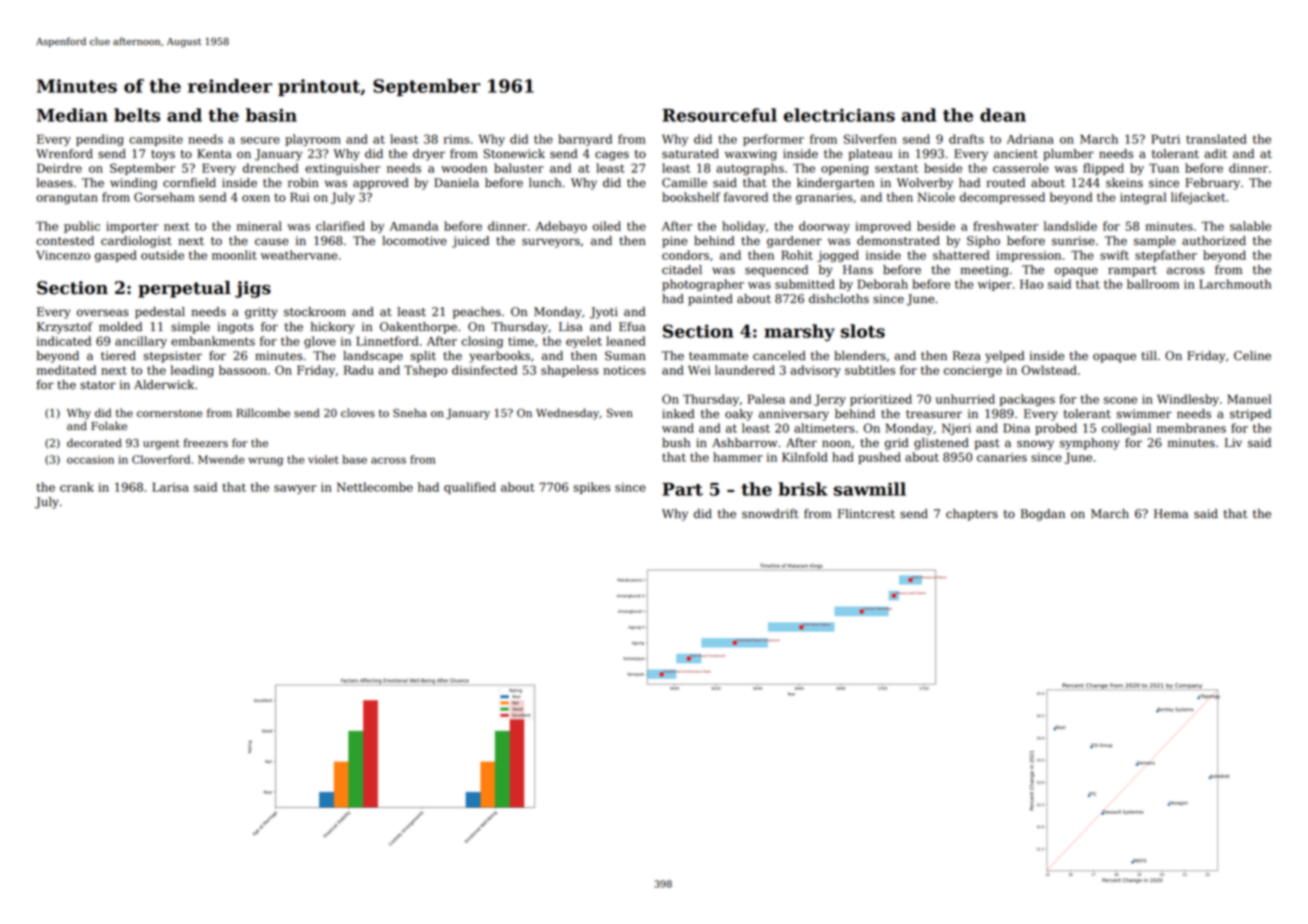  What do you see at coordinates (313, 140) in the document?
I see `playroom` at bounding box center [313, 140].
